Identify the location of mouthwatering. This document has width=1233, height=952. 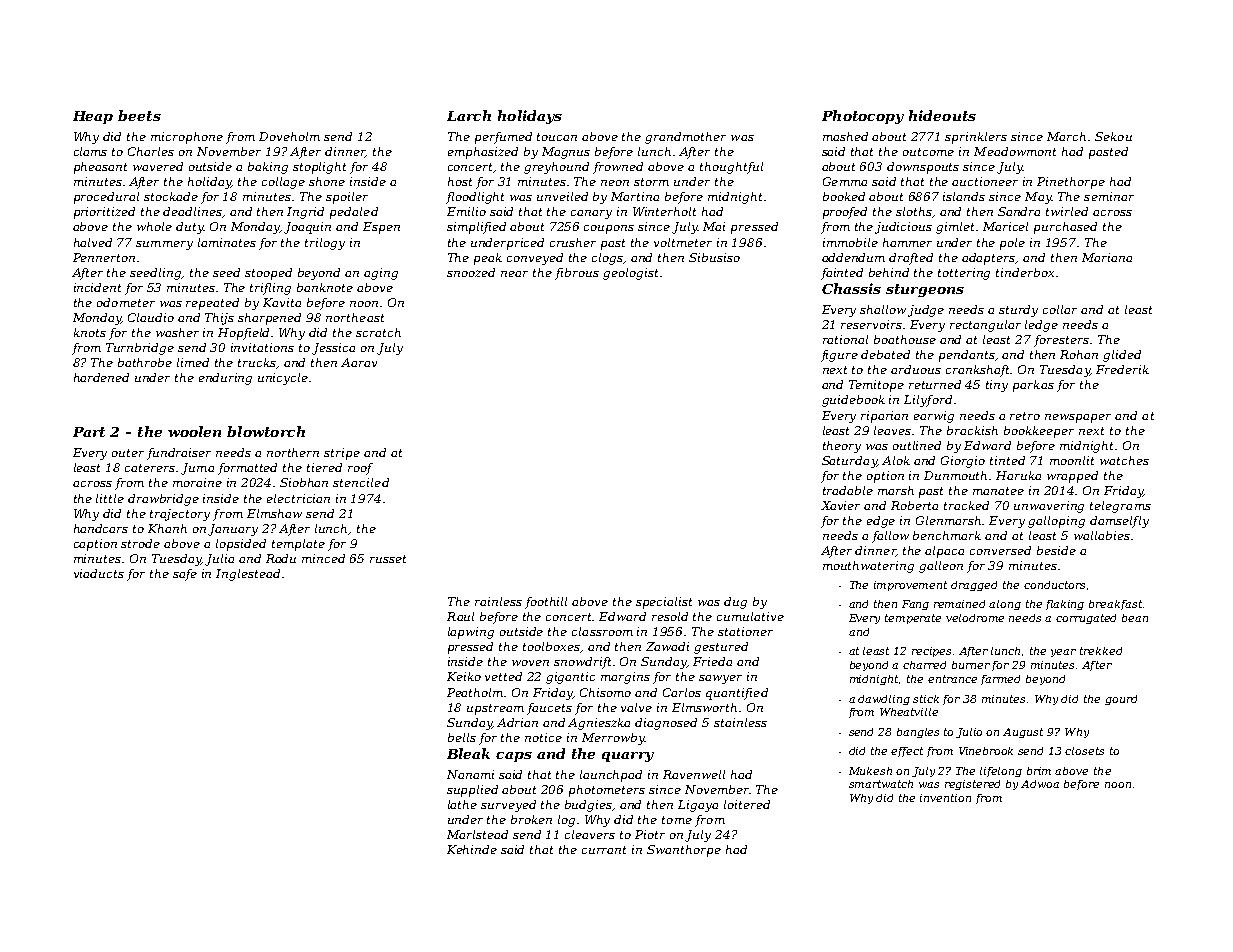
(868, 567).
